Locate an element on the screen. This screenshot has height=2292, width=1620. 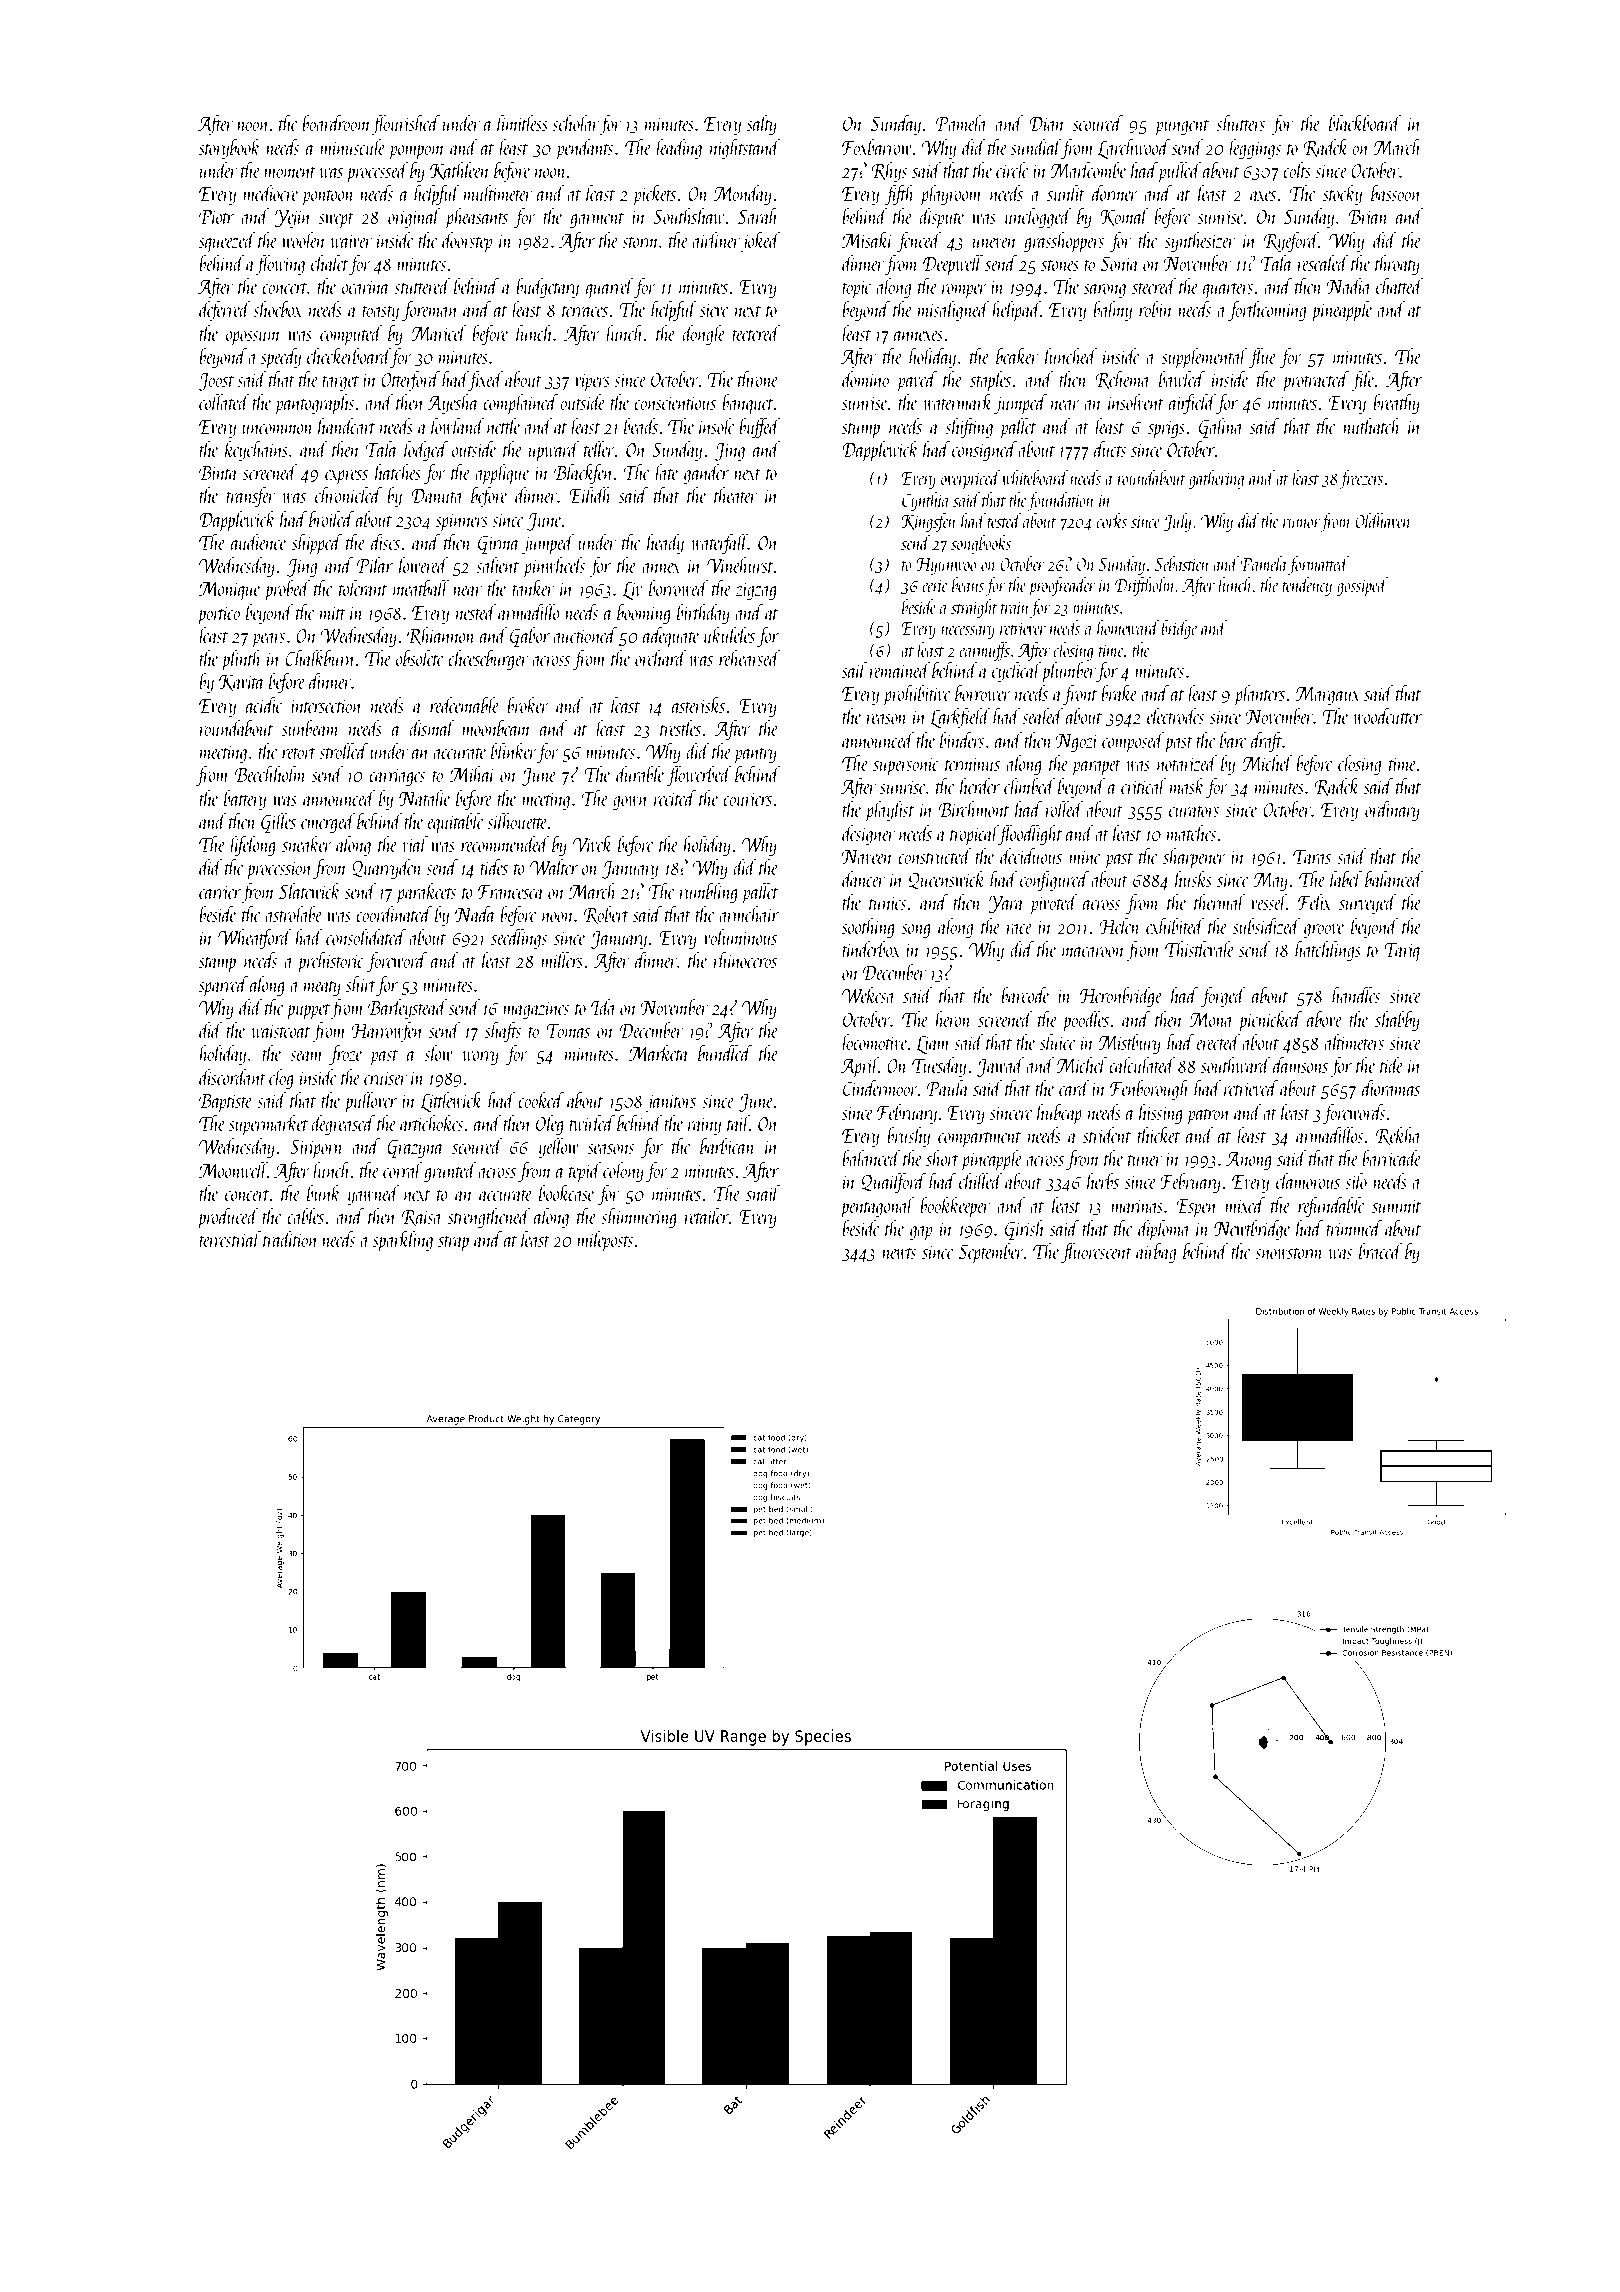
strap is located at coordinates (453, 1244).
